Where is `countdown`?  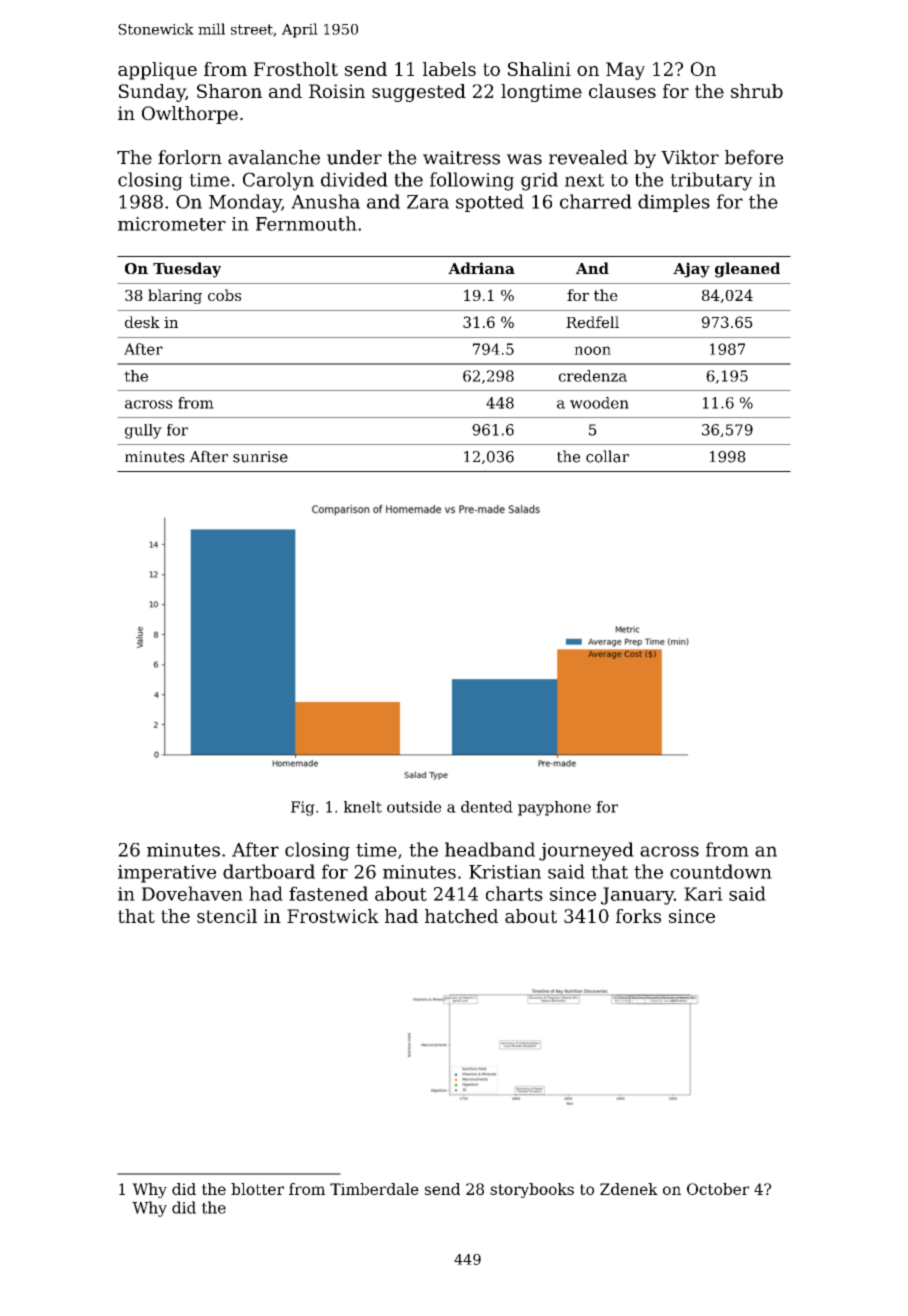 countdown is located at coordinates (721, 871).
